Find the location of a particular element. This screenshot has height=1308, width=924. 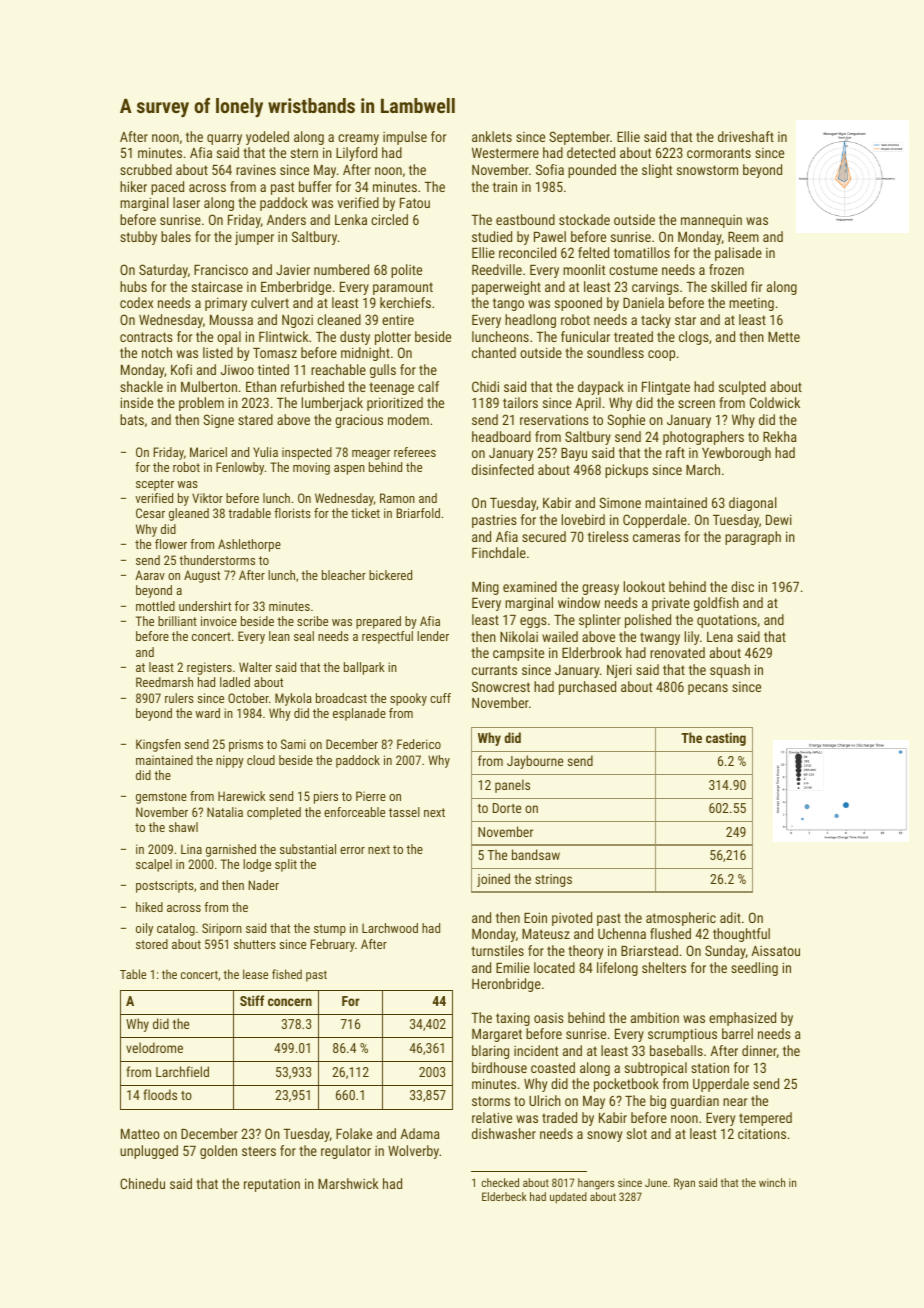

Federico is located at coordinates (419, 744).
